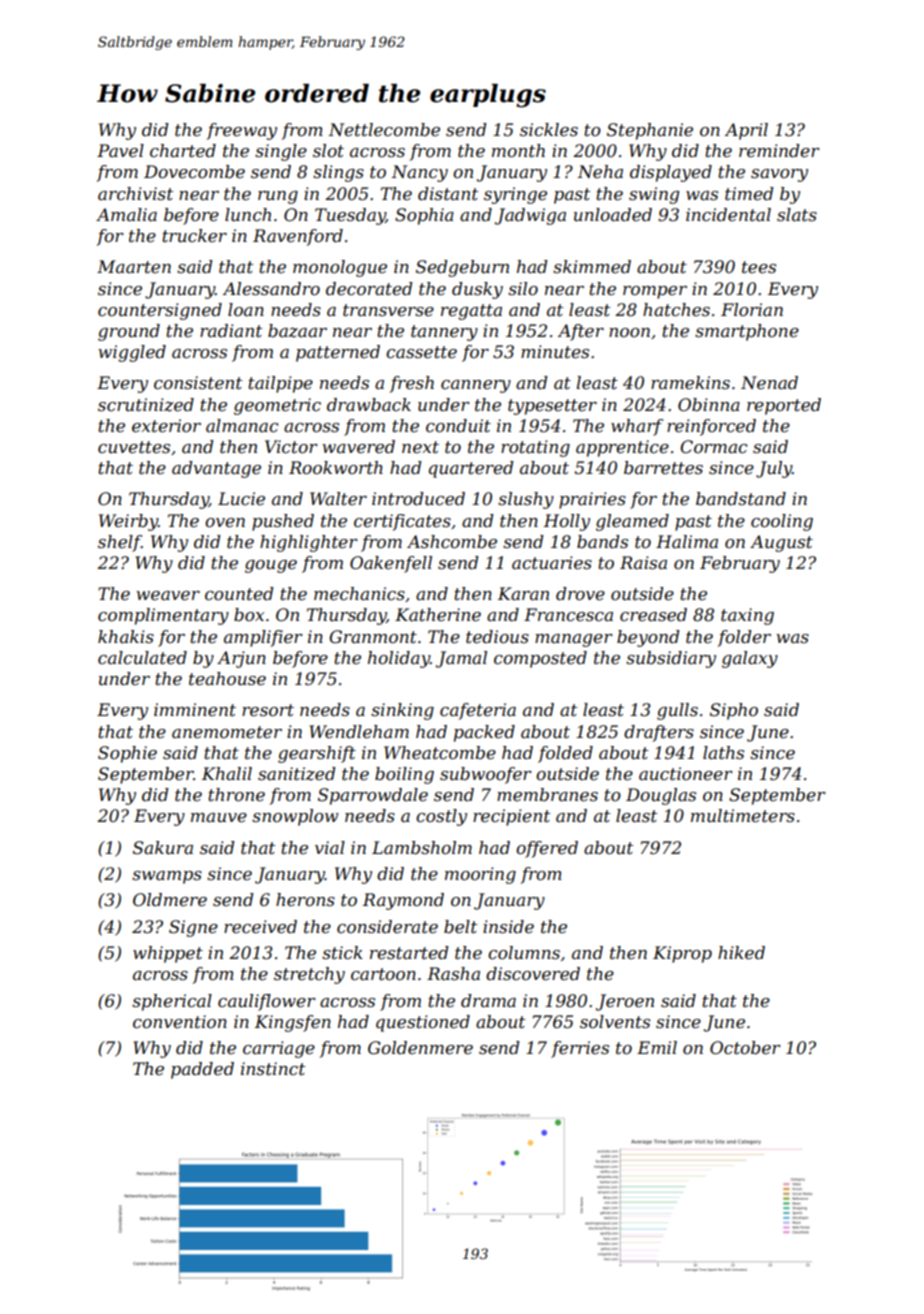 This image has height=1314, width=924. What do you see at coordinates (759, 267) in the image?
I see `tees` at bounding box center [759, 267].
